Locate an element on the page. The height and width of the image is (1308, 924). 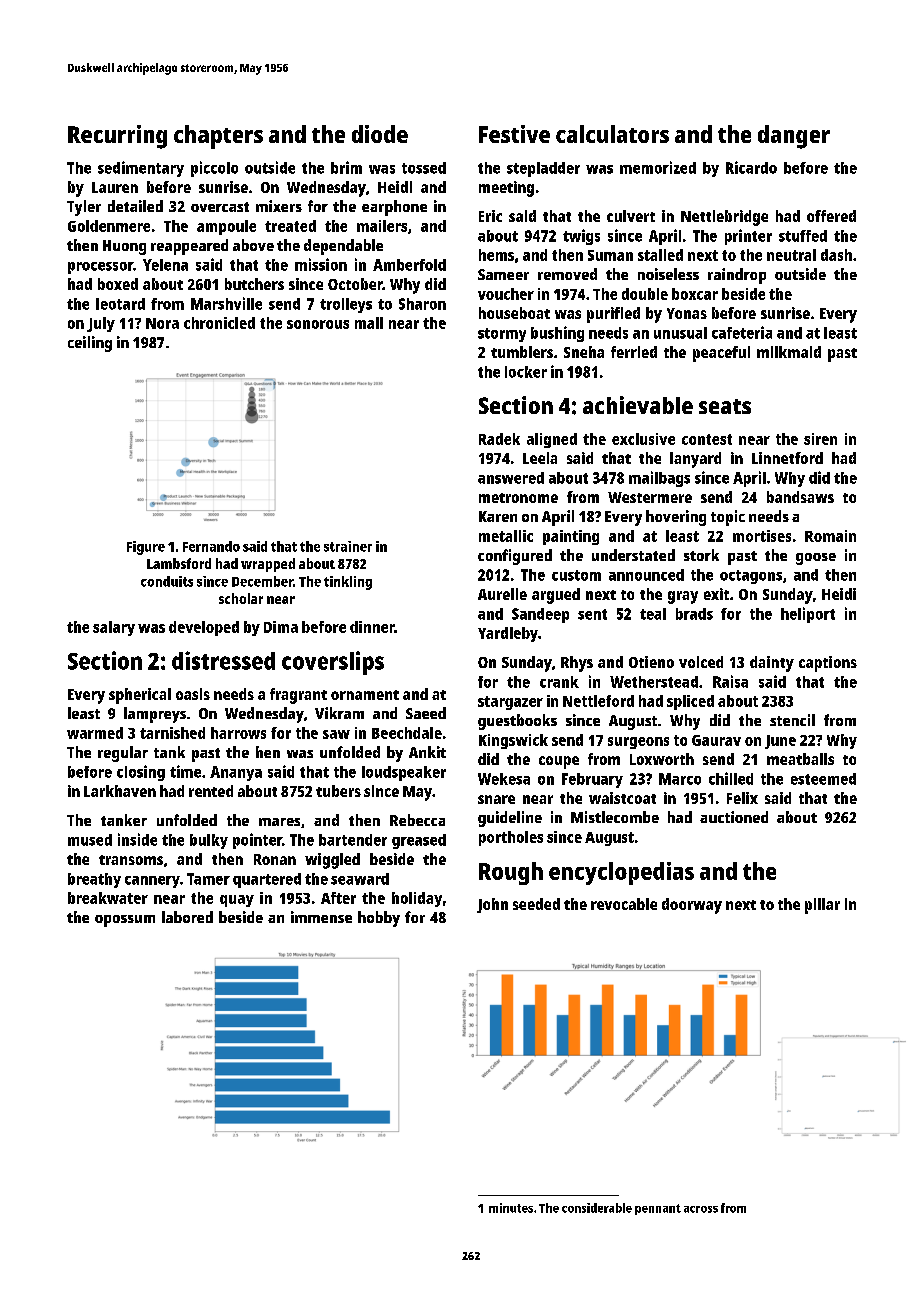
above is located at coordinates (253, 245).
